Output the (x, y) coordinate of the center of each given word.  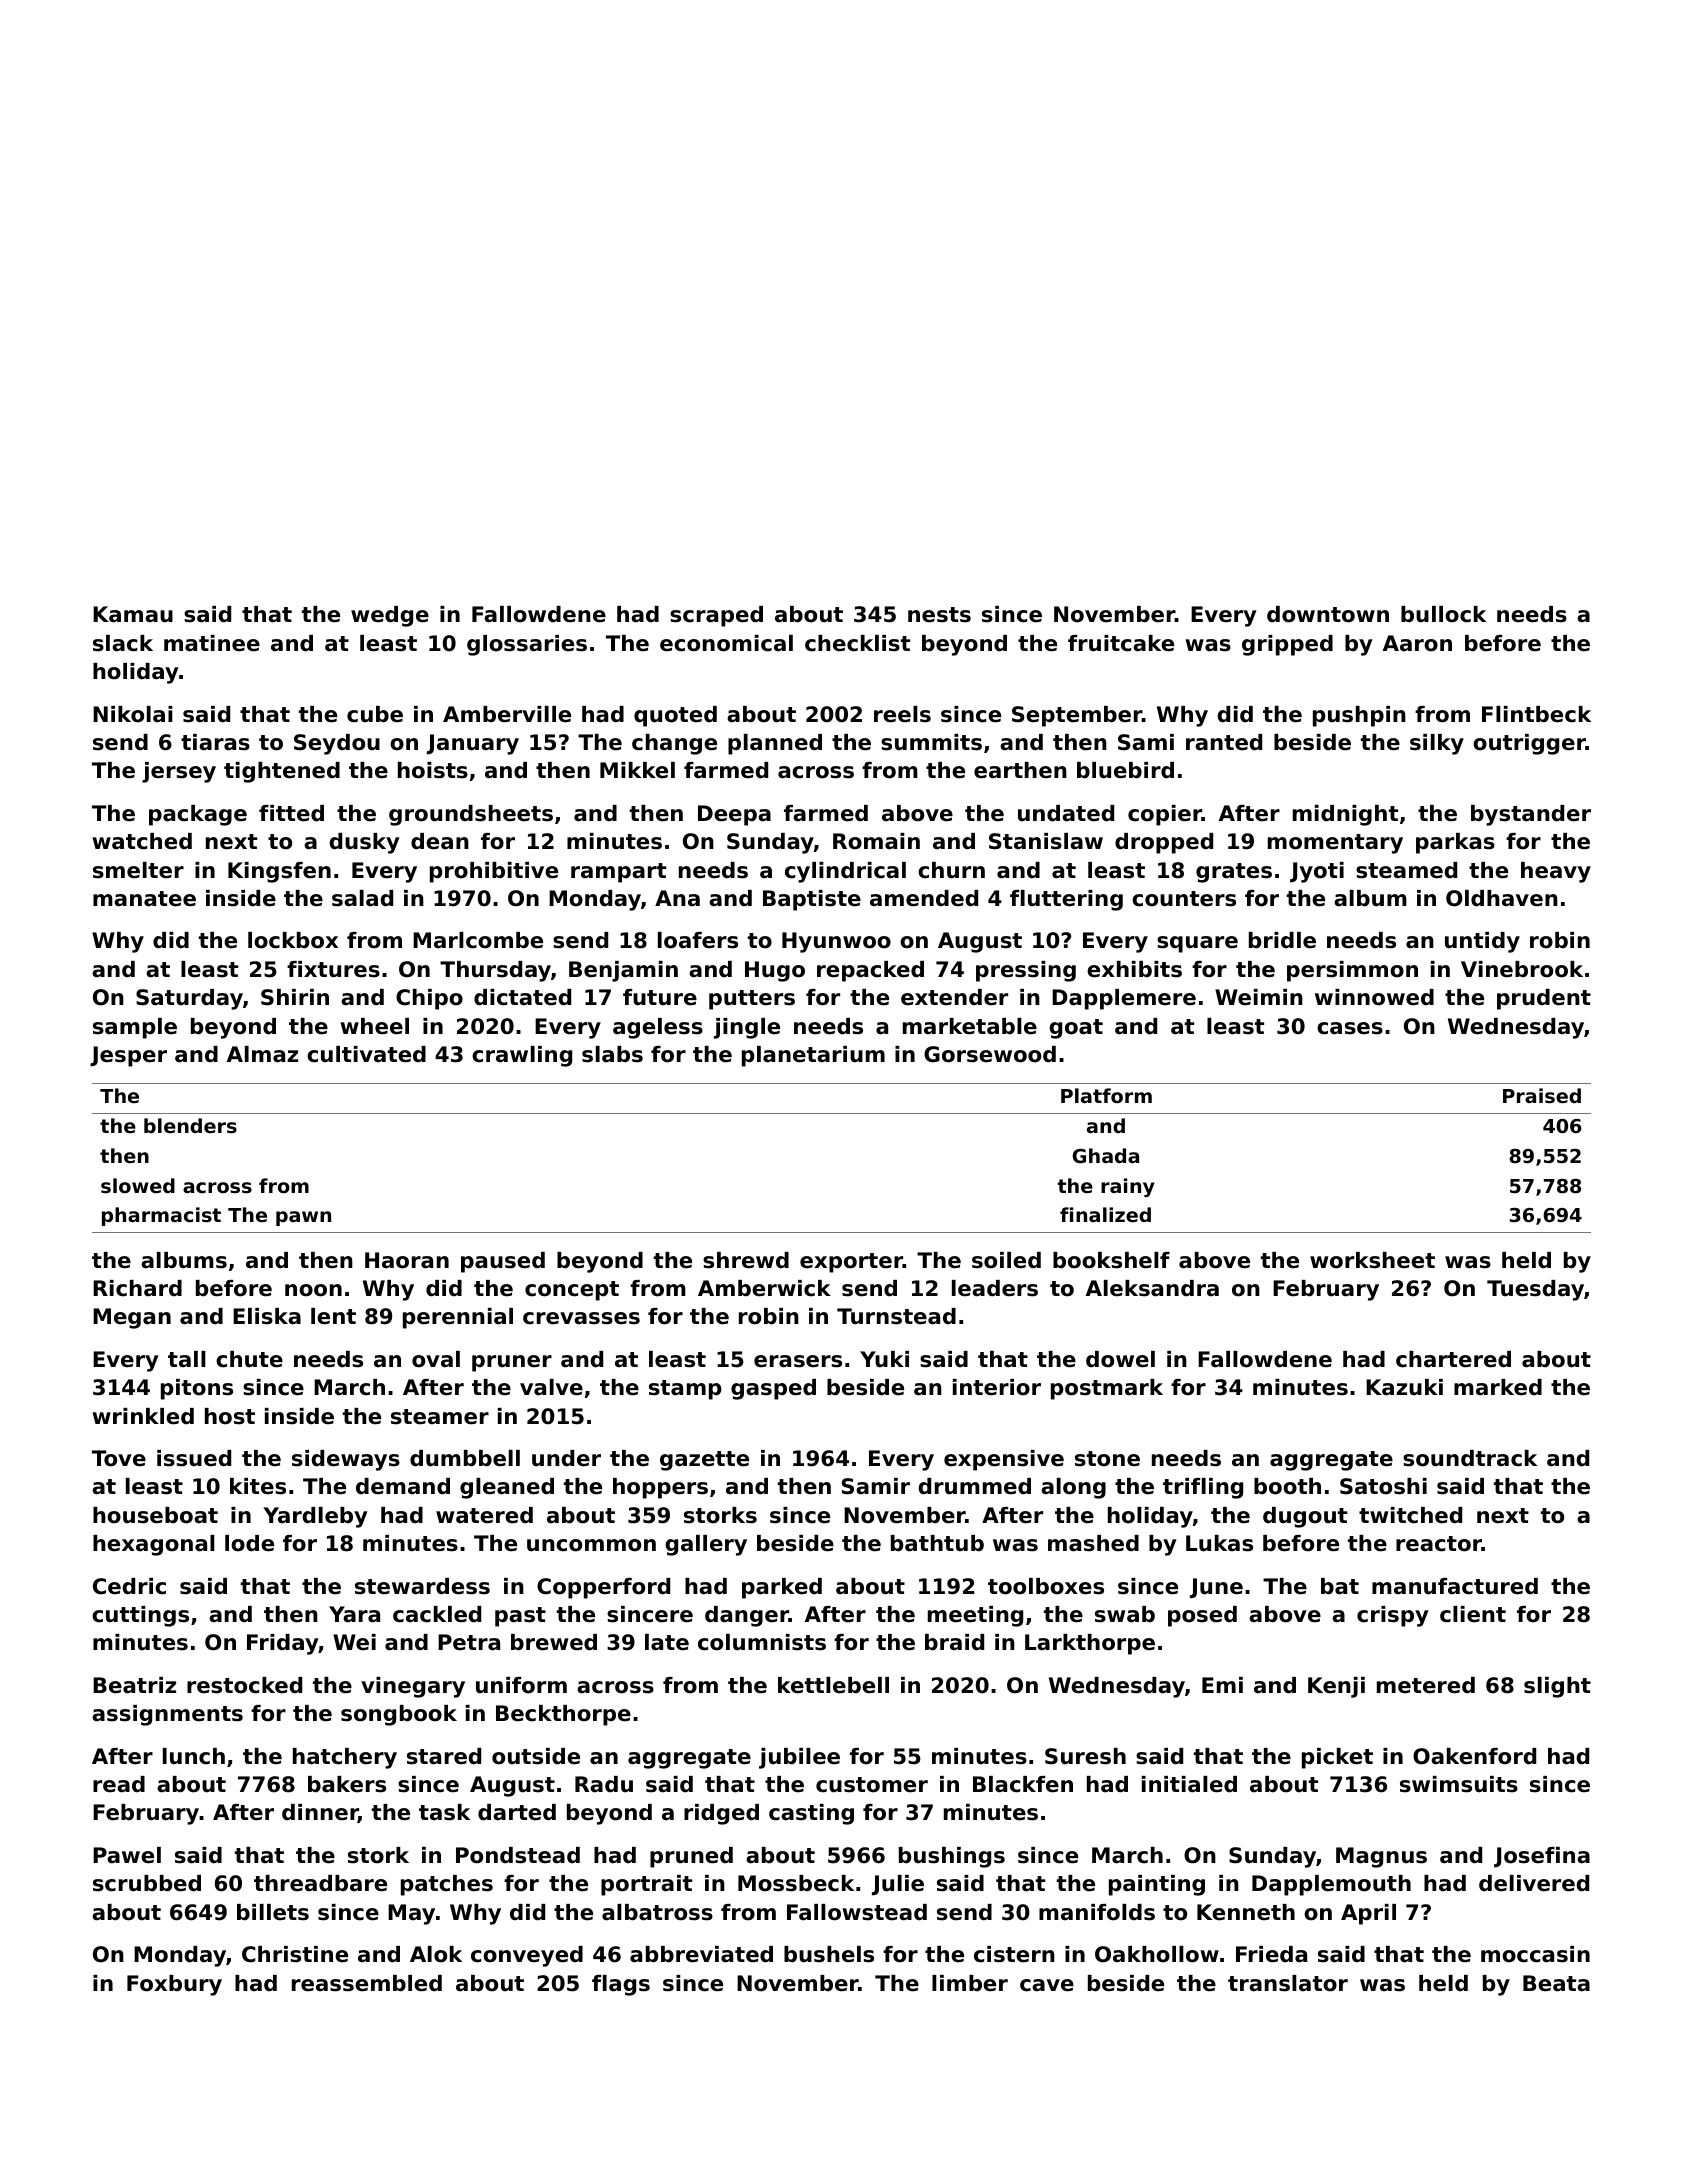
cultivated (366, 1054)
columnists (762, 1642)
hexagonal (154, 1545)
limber (970, 1983)
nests (939, 615)
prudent (1544, 999)
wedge (390, 616)
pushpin (1359, 716)
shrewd (746, 1260)
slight (1557, 1687)
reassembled (367, 1983)
